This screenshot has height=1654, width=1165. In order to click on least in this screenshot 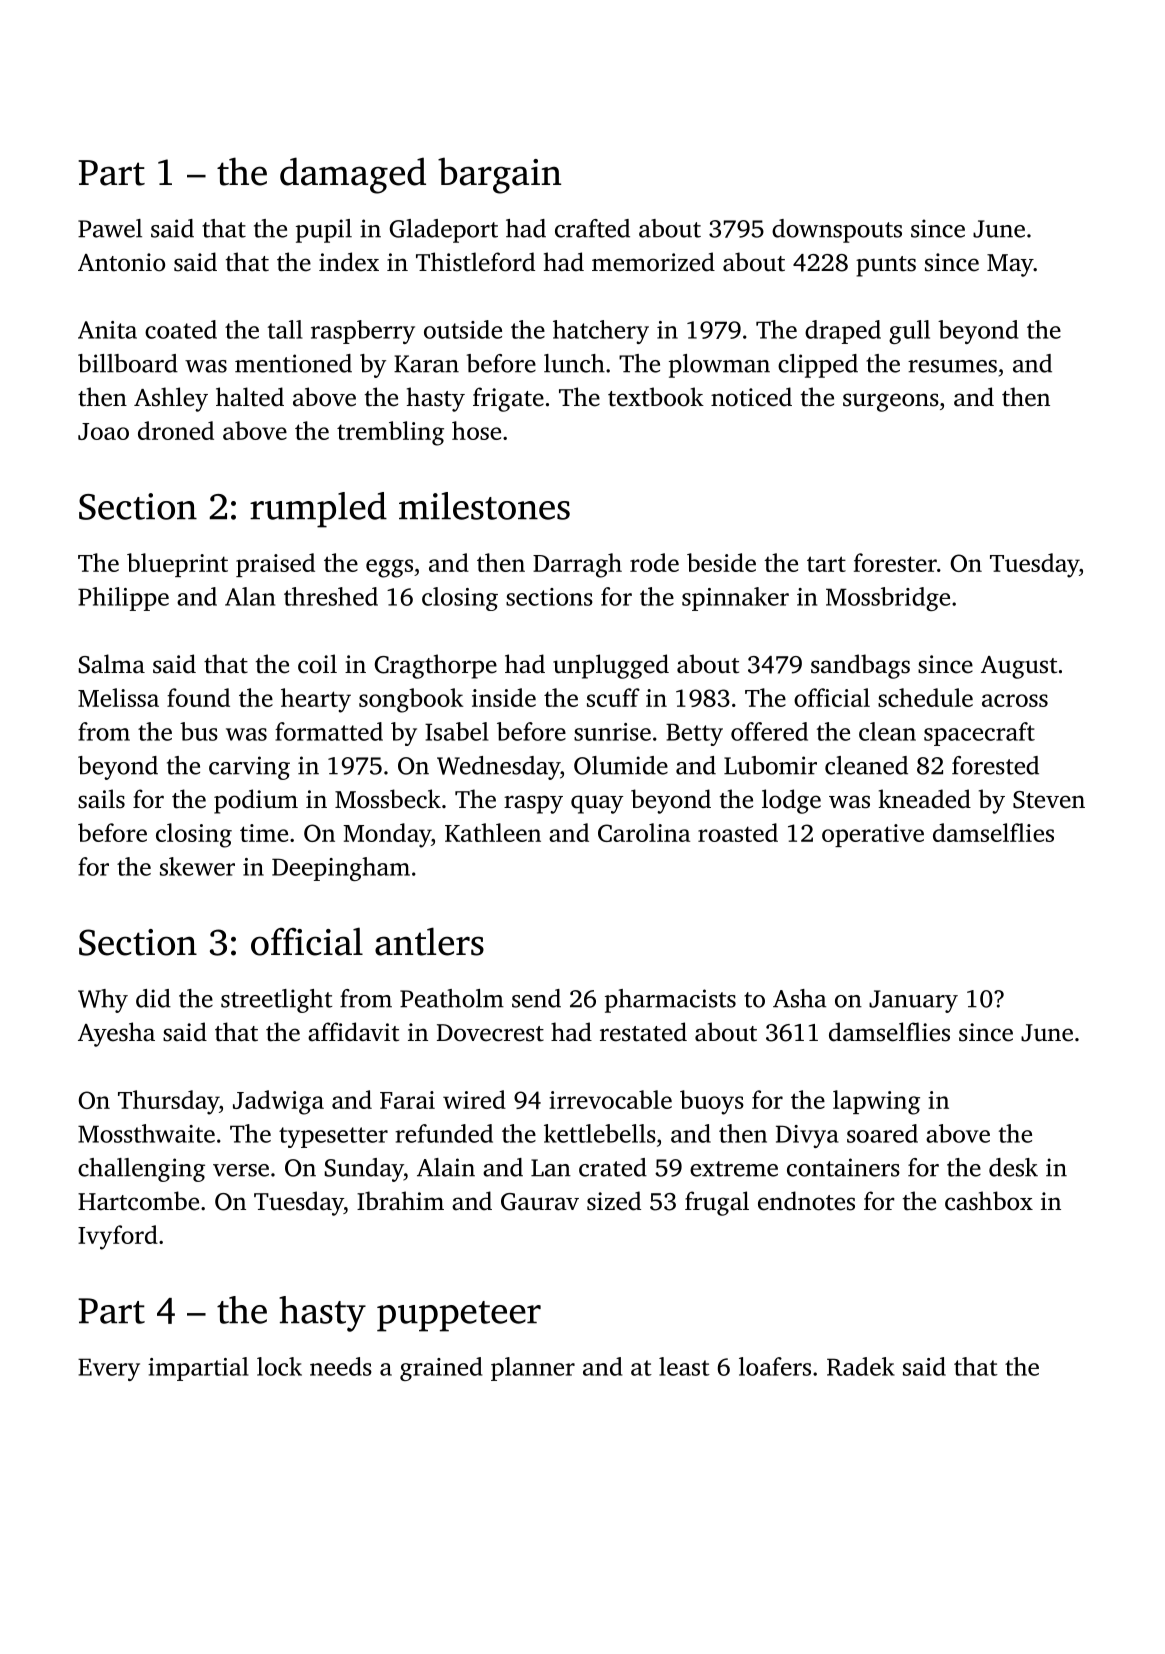, I will do `click(684, 1366)`.
